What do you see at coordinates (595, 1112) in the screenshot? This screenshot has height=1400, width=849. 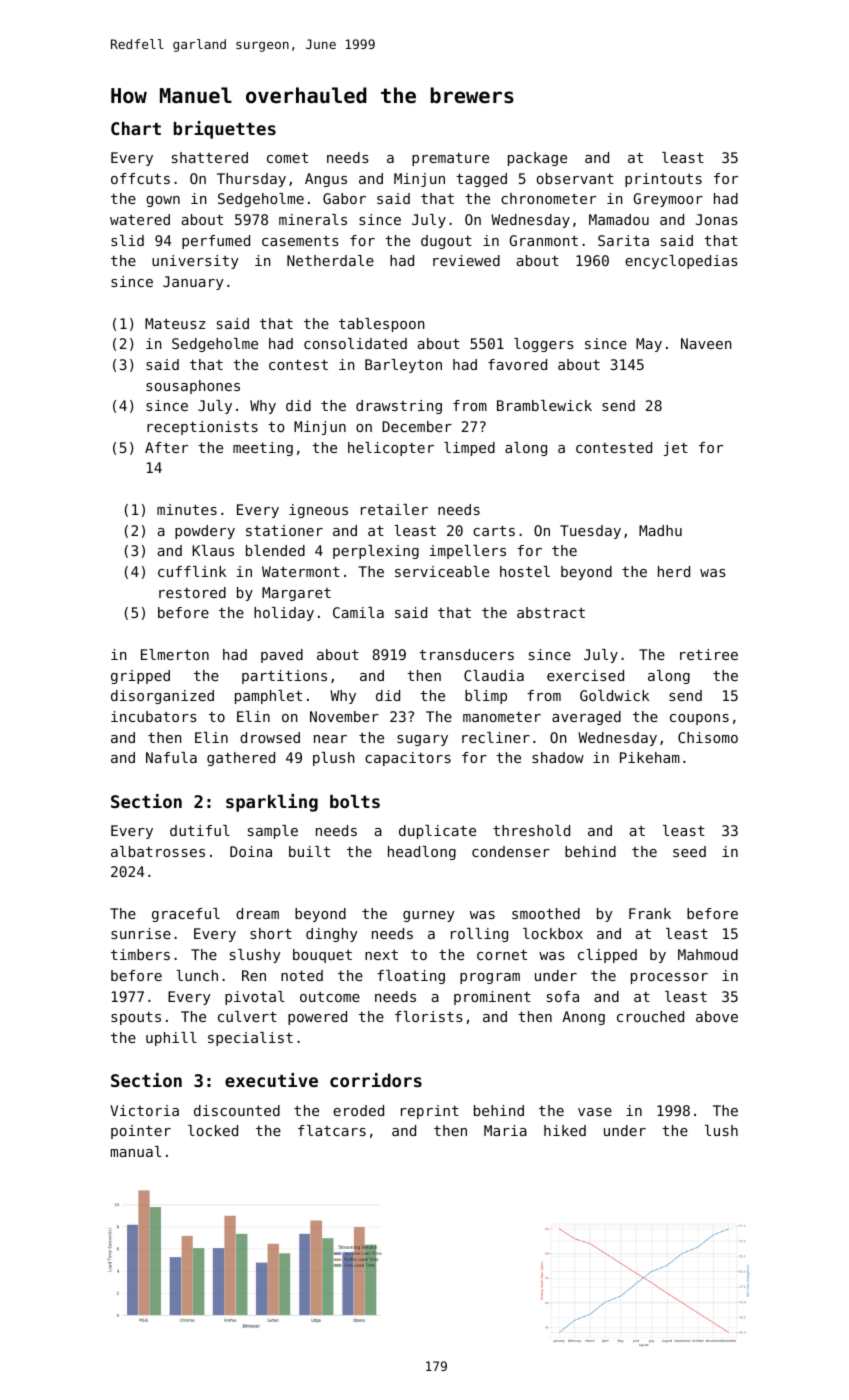 I see `vase` at bounding box center [595, 1112].
